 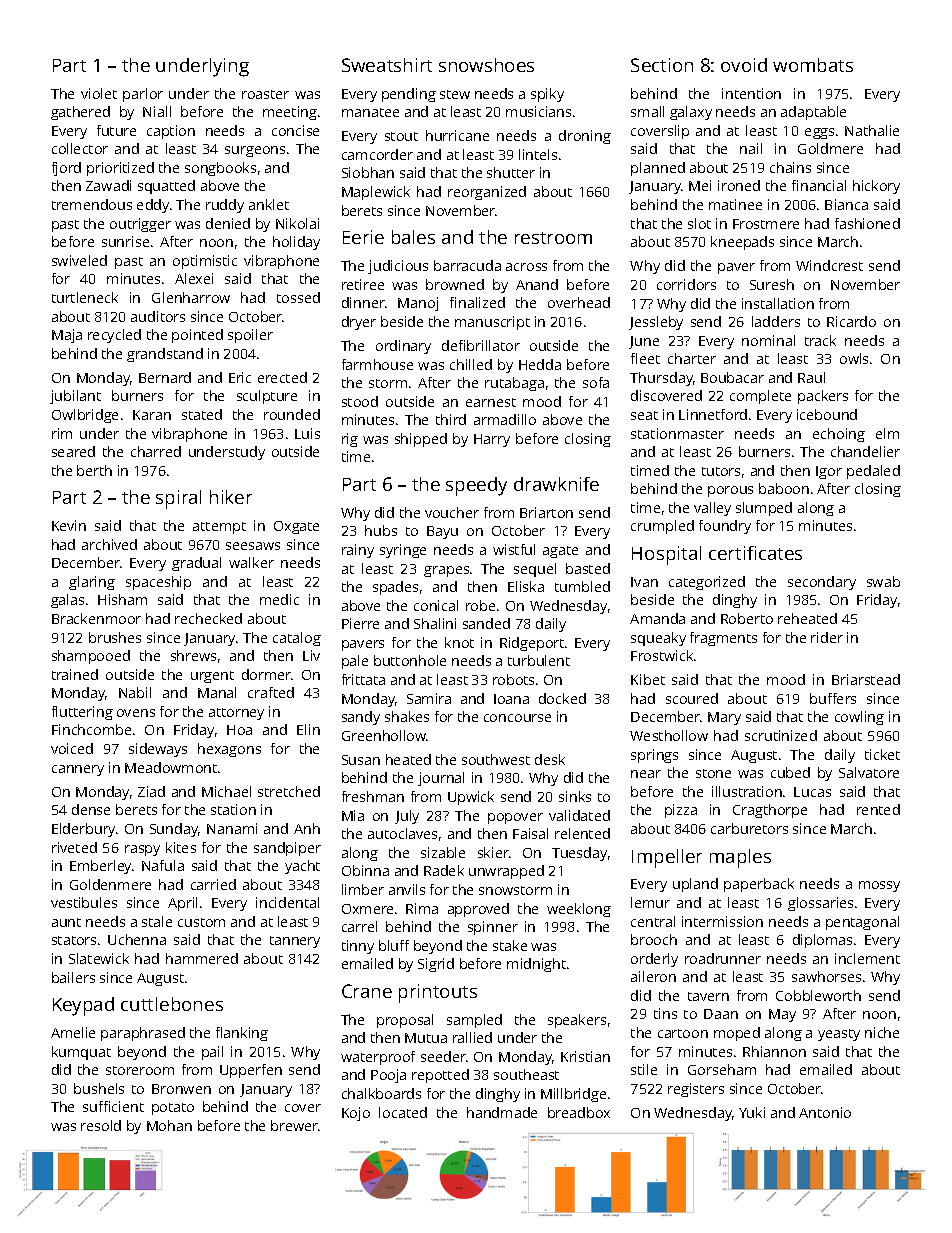 What do you see at coordinates (143, 95) in the page?
I see `parlor` at bounding box center [143, 95].
